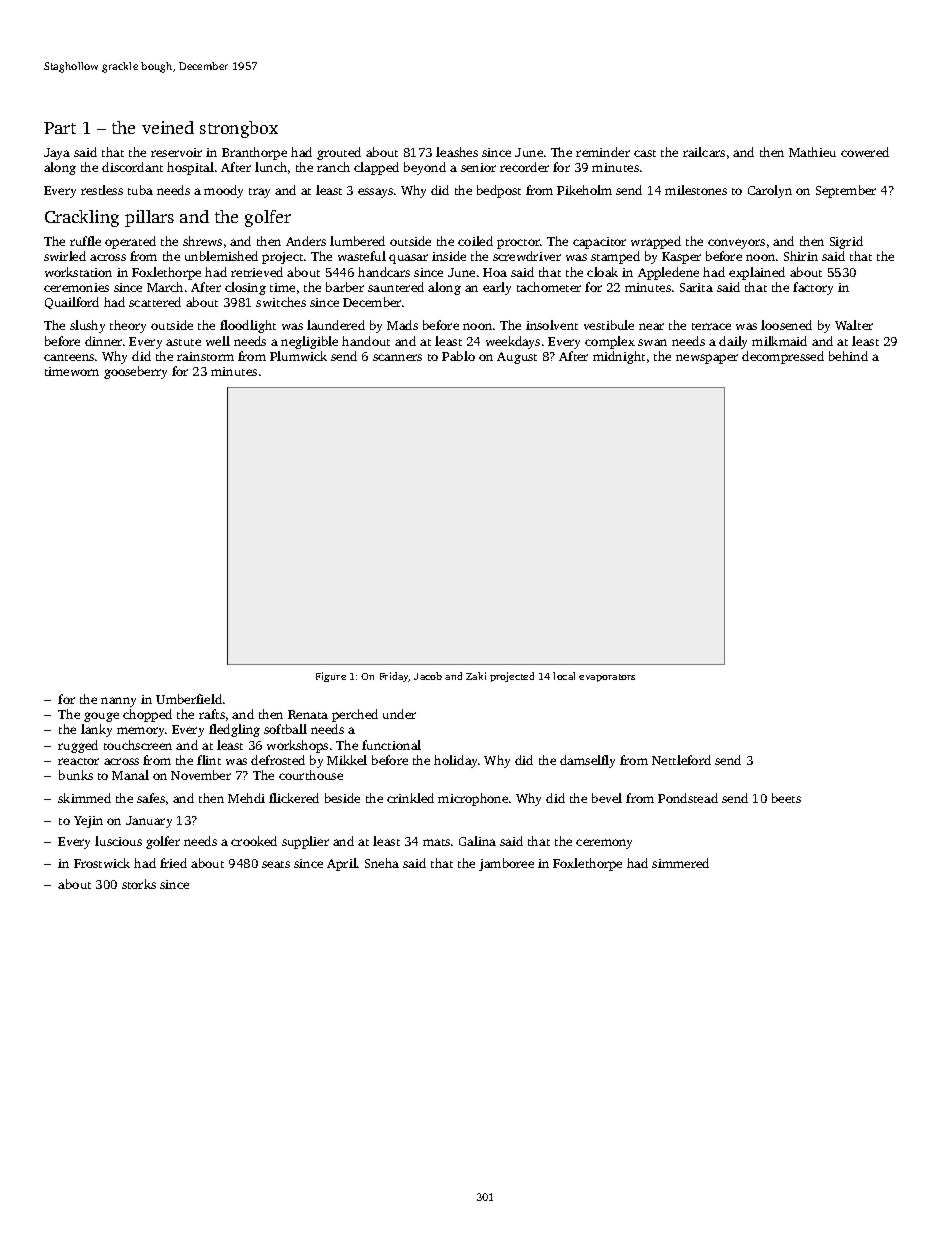 The width and height of the screenshot is (952, 1233). Describe the element at coordinates (139, 884) in the screenshot. I see `storks` at that location.
